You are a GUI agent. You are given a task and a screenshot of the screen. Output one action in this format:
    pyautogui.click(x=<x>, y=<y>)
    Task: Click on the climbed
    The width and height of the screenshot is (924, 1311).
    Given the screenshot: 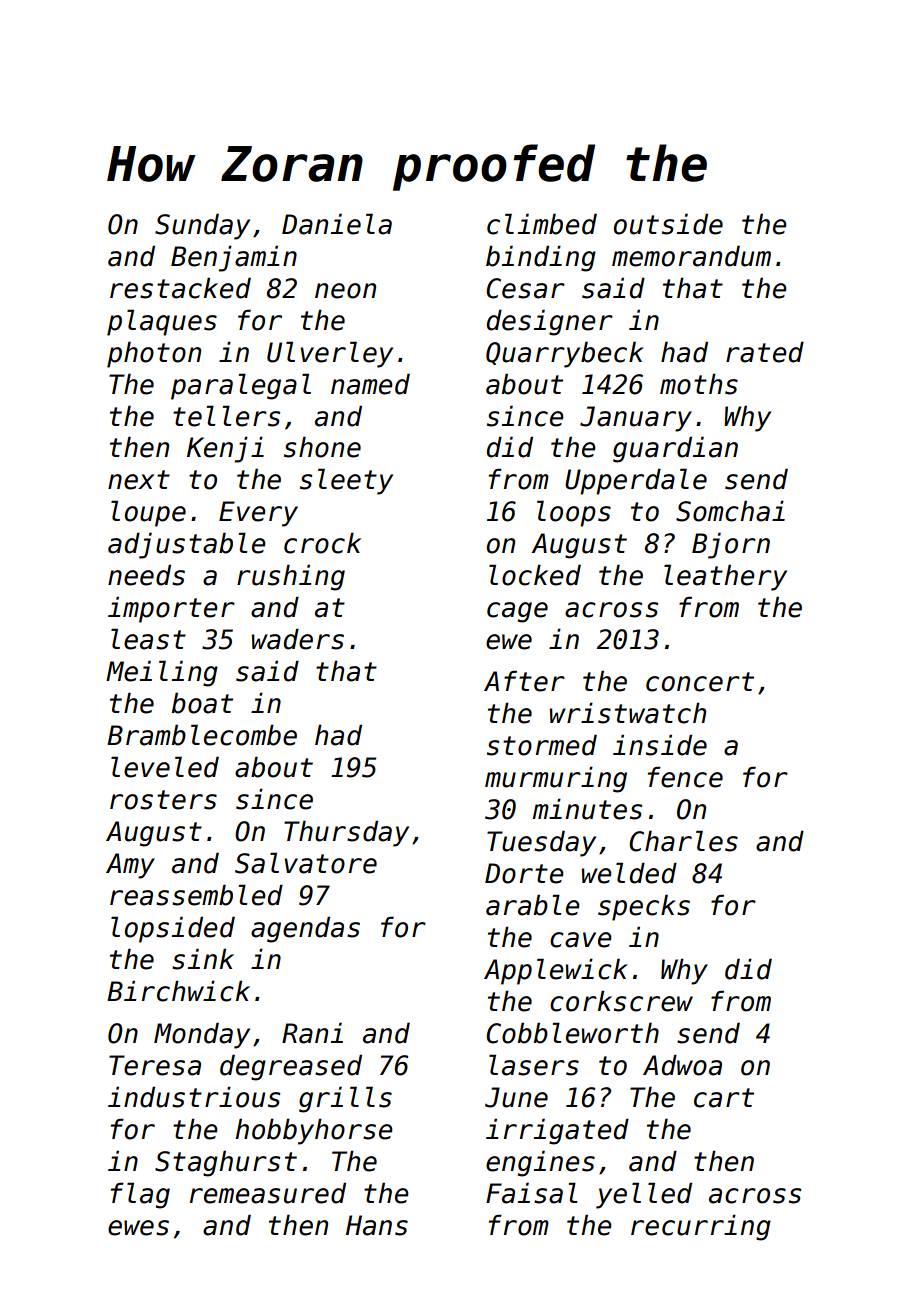 What is the action you would take?
    pyautogui.click(x=542, y=224)
